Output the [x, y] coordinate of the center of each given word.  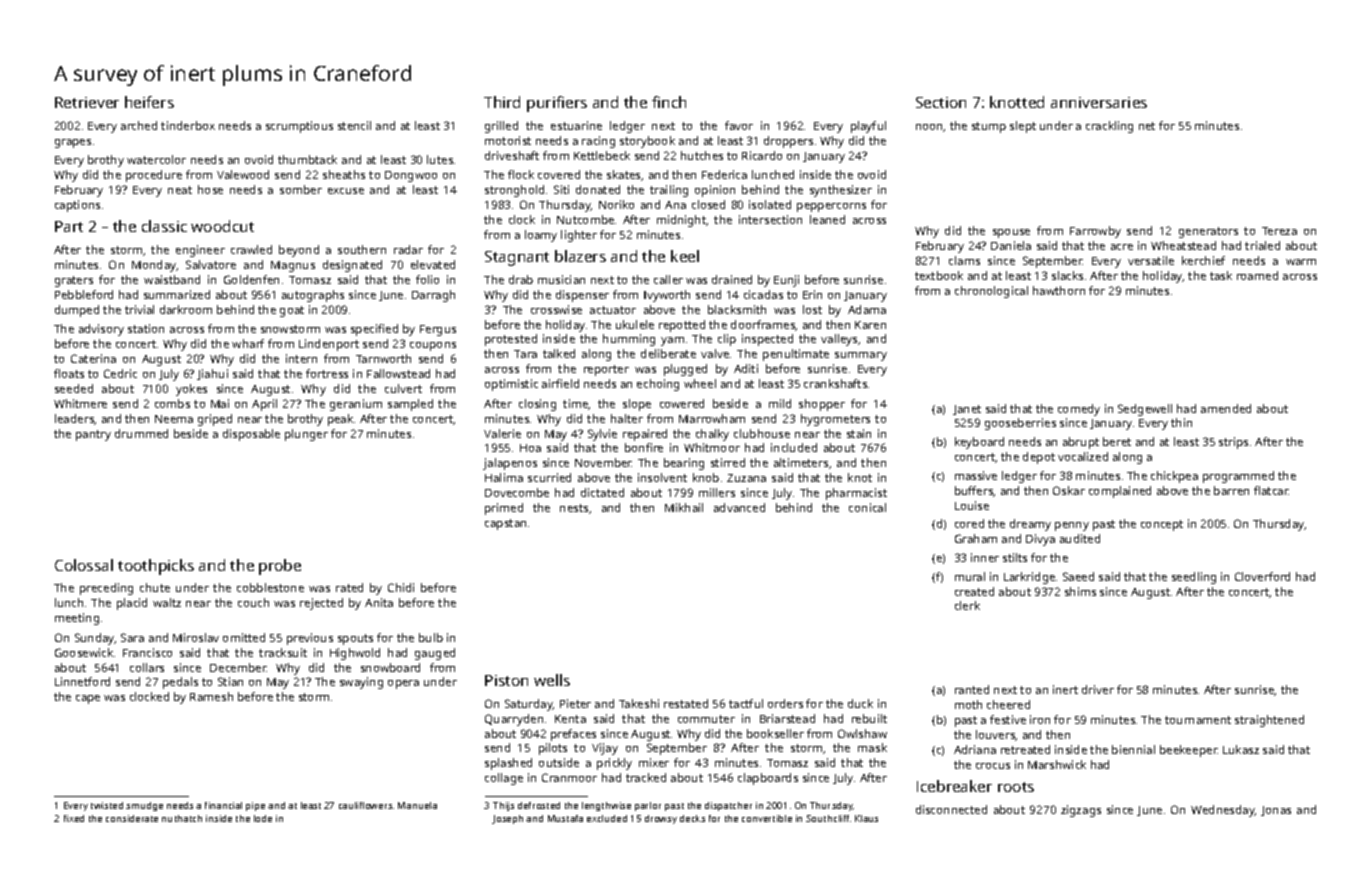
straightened [1269, 721]
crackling [1109, 127]
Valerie [502, 433]
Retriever [87, 102]
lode [263, 818]
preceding [106, 589]
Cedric [120, 373]
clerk [967, 605]
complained [1120, 492]
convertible [767, 818]
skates [624, 175]
